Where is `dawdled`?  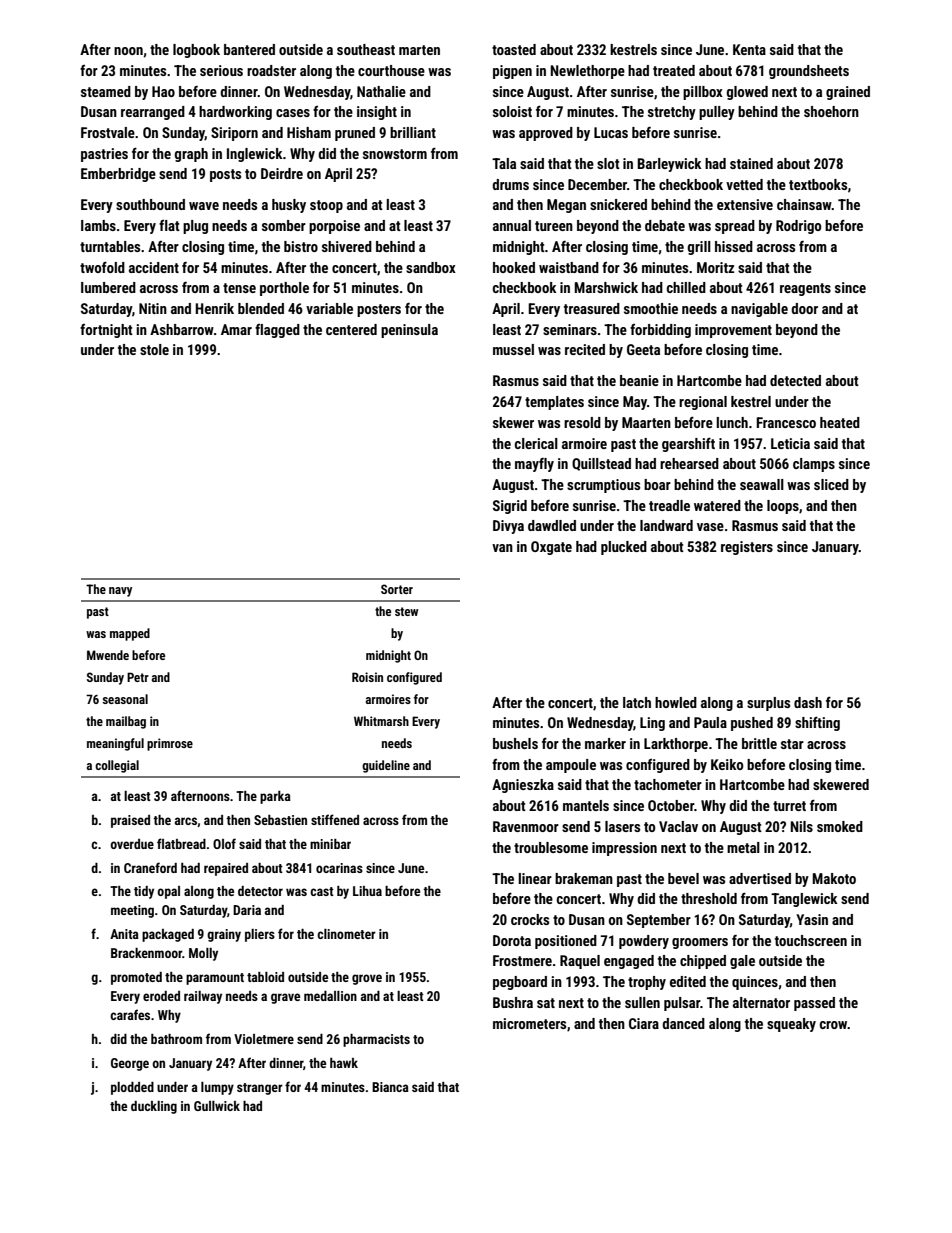 dawdled is located at coordinates (552, 525).
